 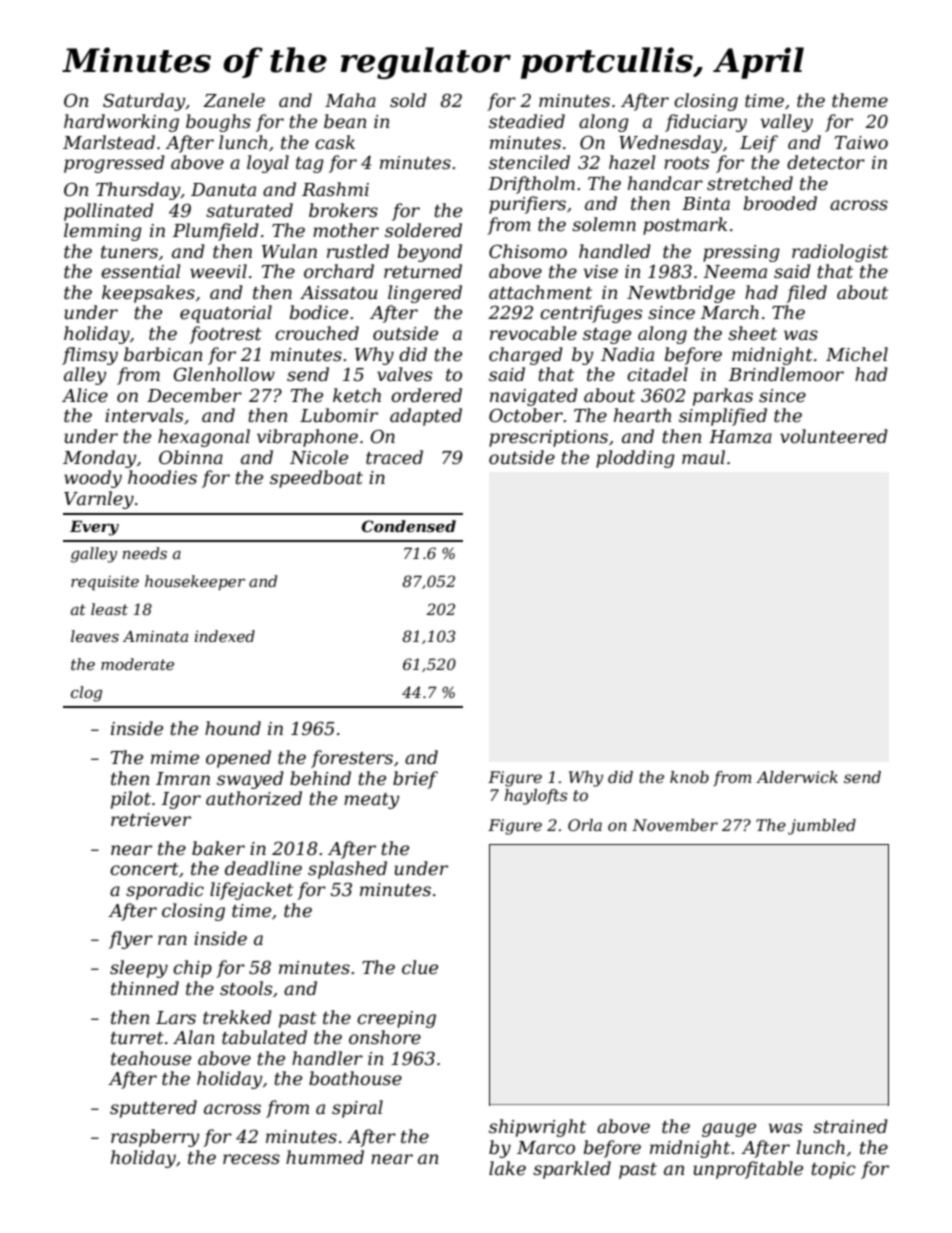 I want to click on theme, so click(x=860, y=100).
